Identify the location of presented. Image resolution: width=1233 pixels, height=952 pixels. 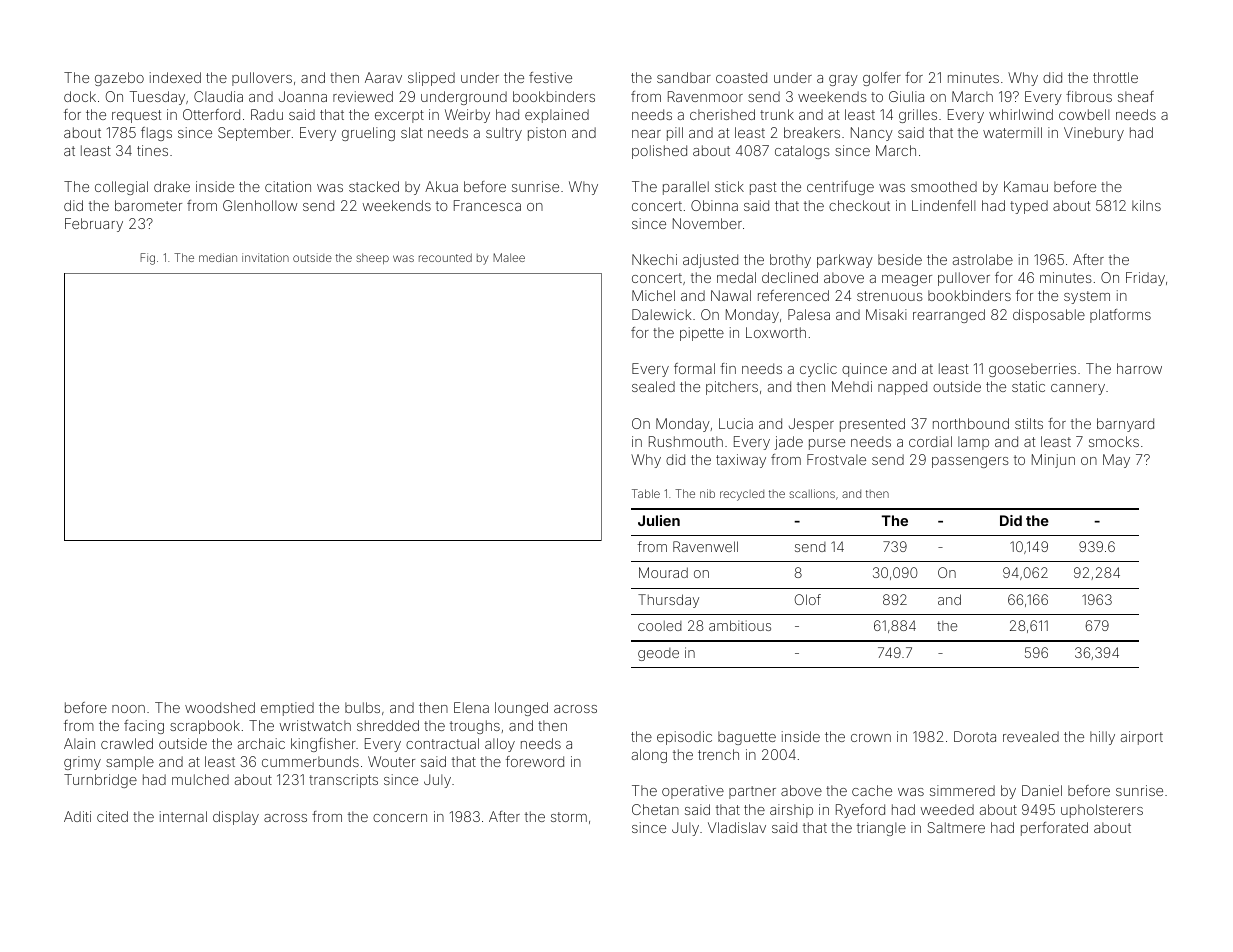
(872, 425).
